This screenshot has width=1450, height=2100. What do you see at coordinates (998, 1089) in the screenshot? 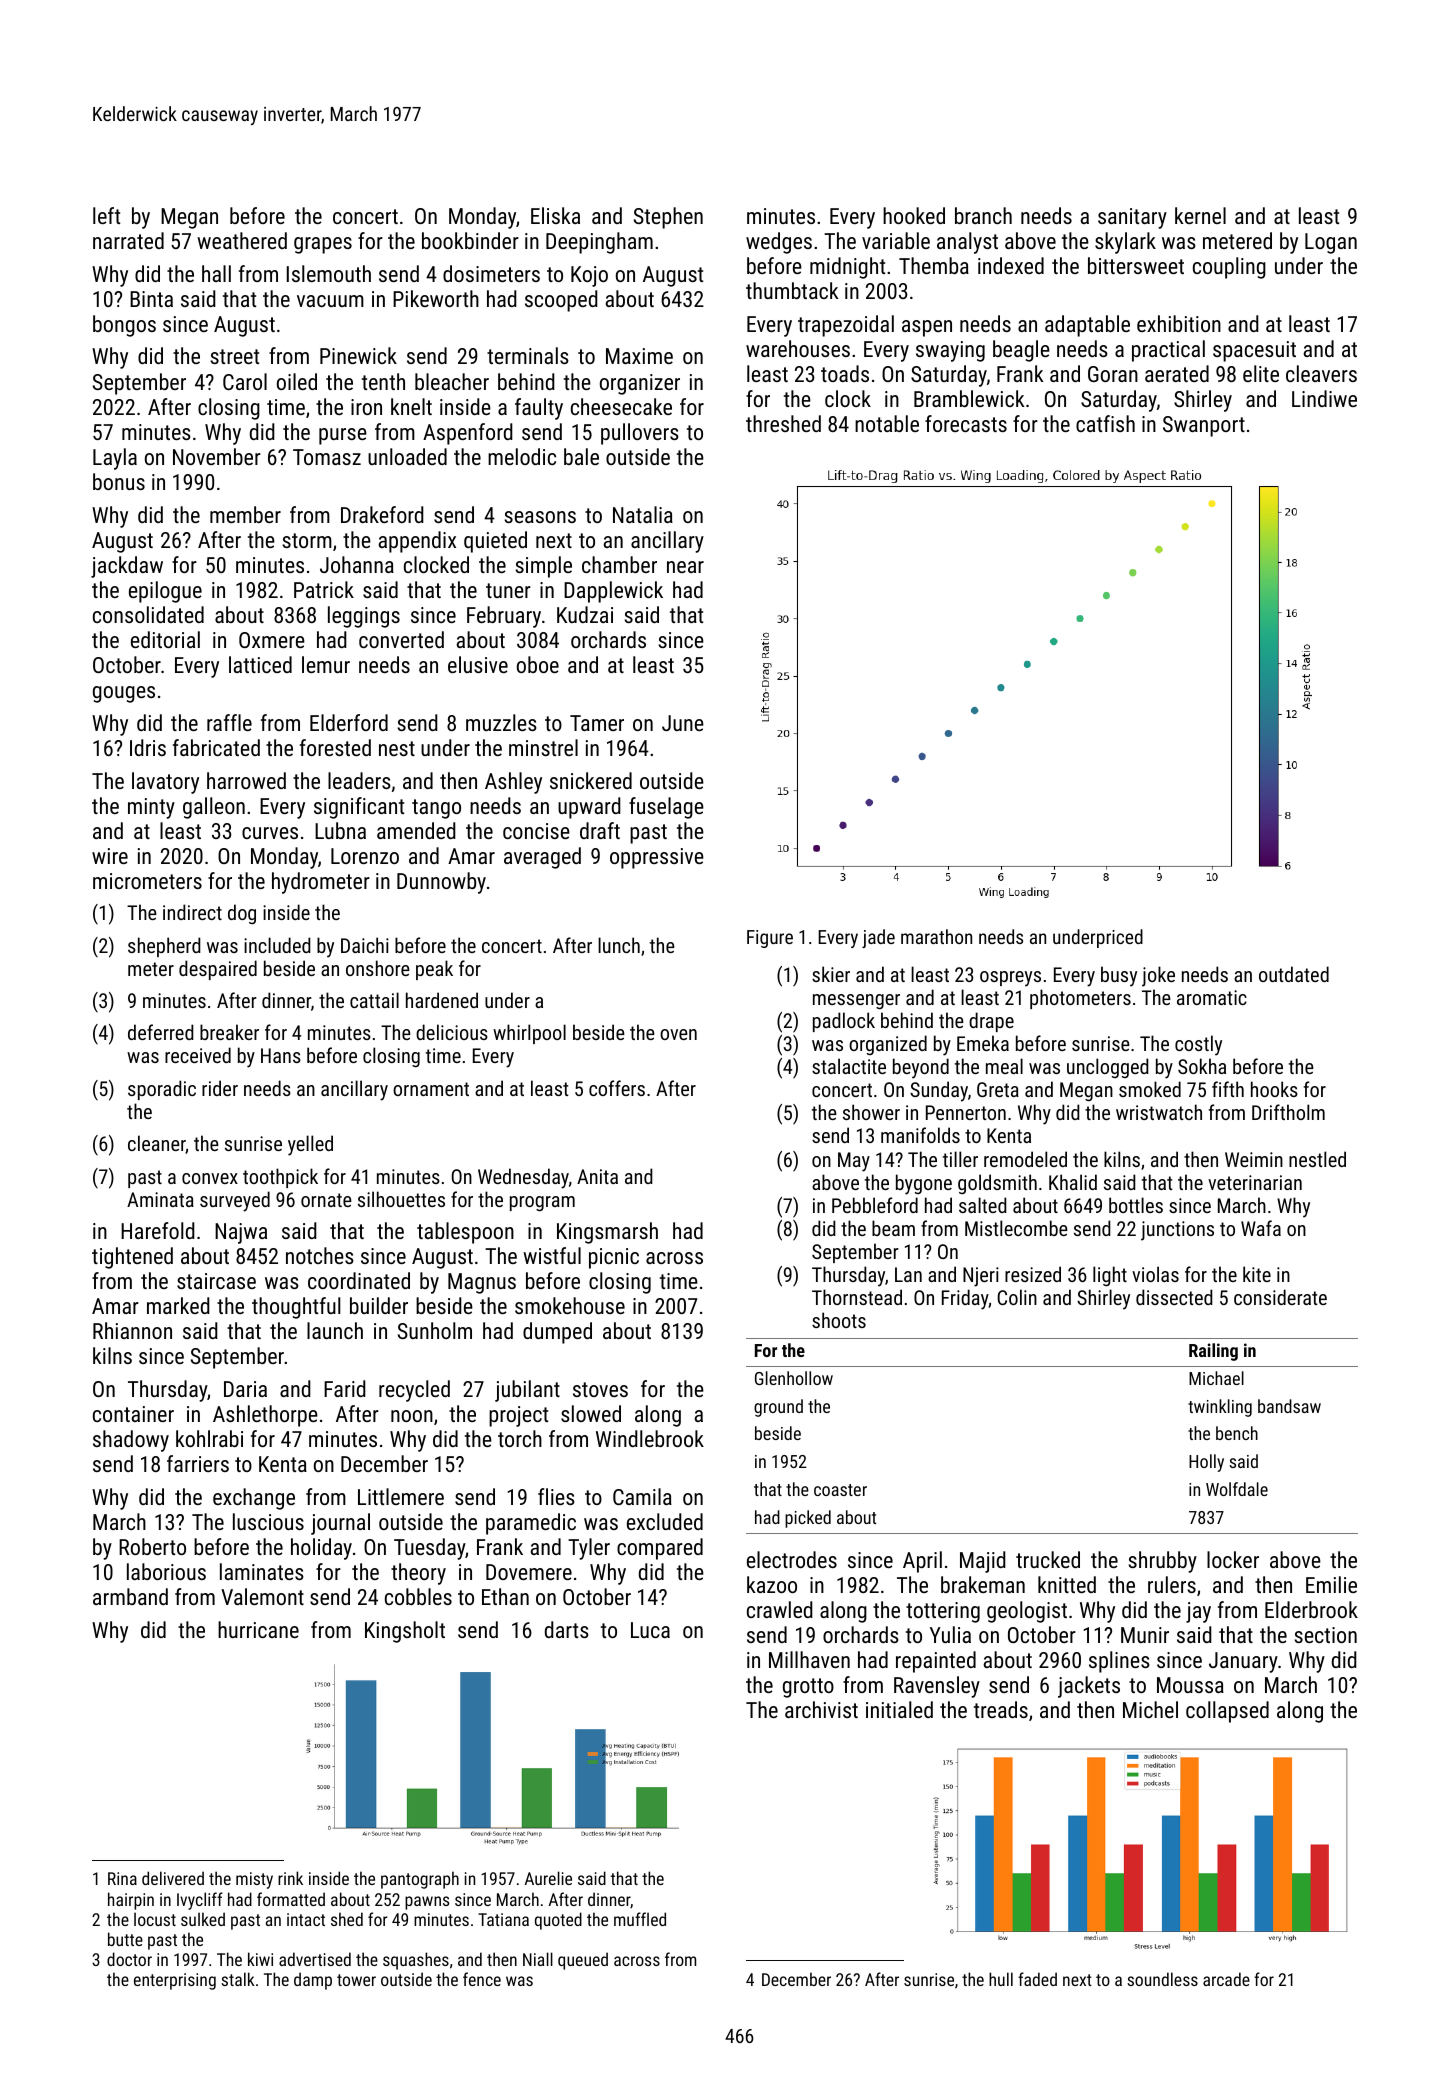
I see `Greta` at bounding box center [998, 1089].
